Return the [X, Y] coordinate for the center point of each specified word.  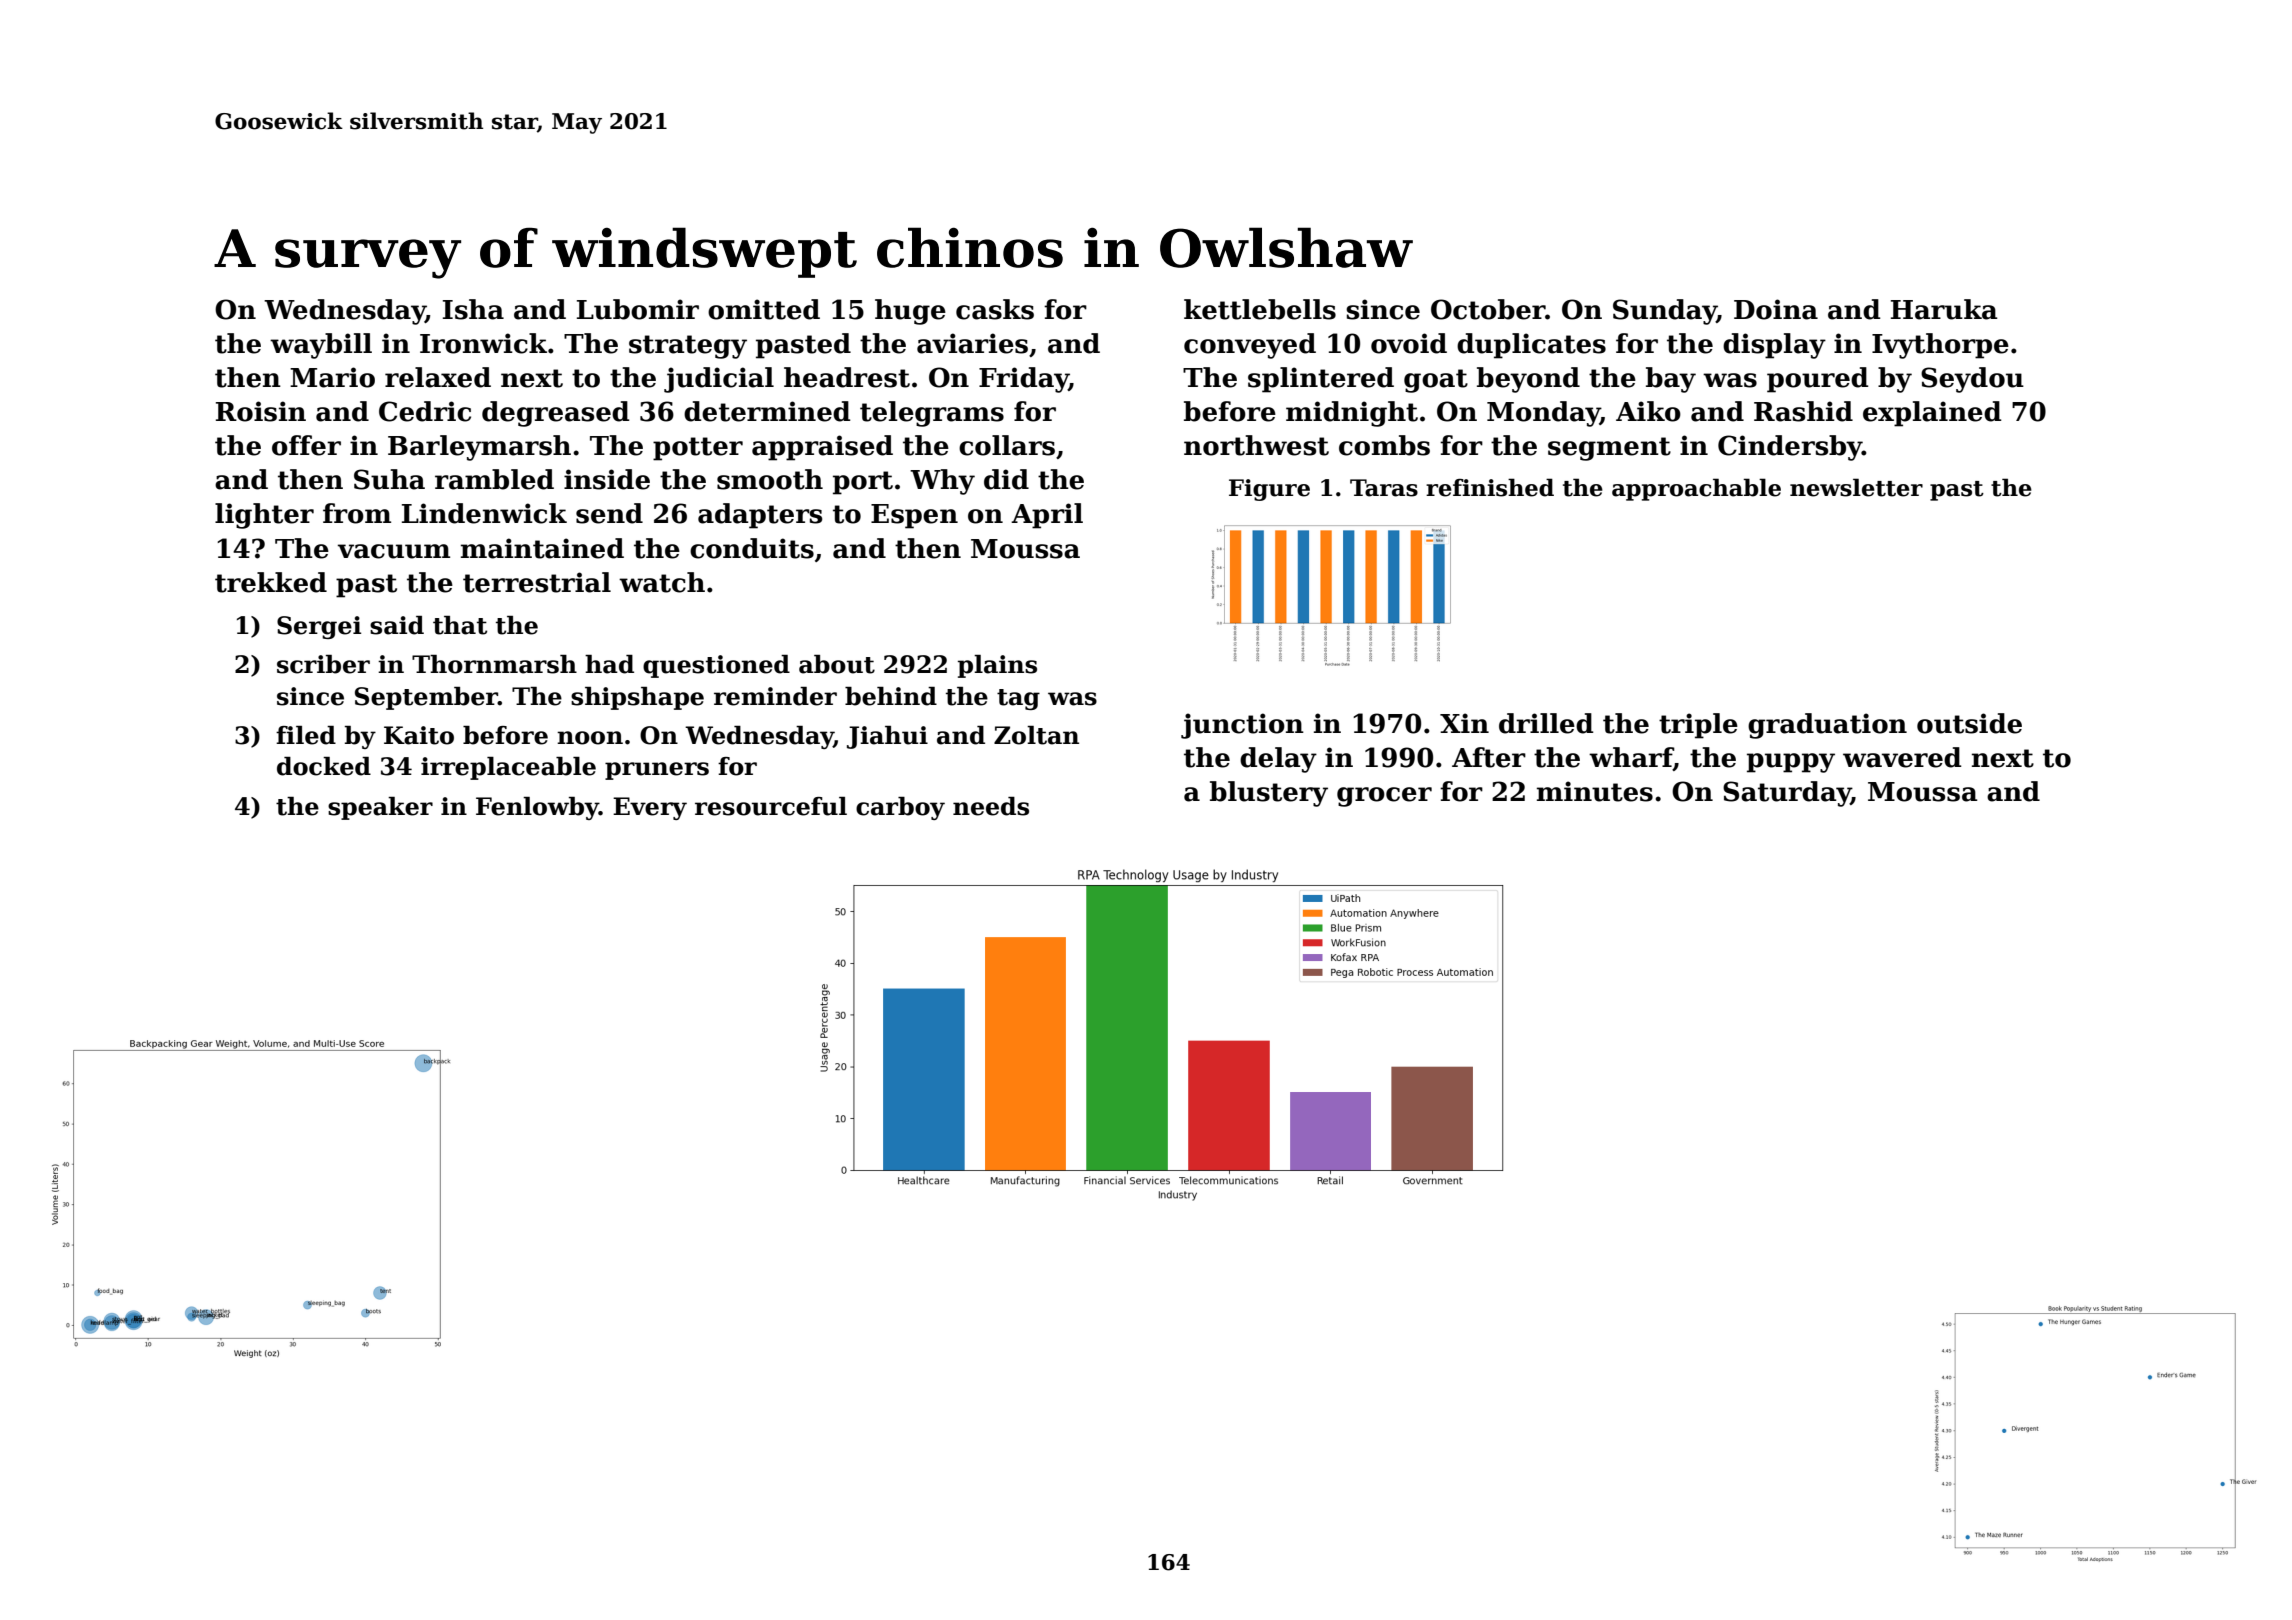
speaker [380, 808]
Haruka [1944, 309]
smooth [770, 479]
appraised [822, 448]
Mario [332, 377]
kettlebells [1260, 309]
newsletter [1856, 487]
